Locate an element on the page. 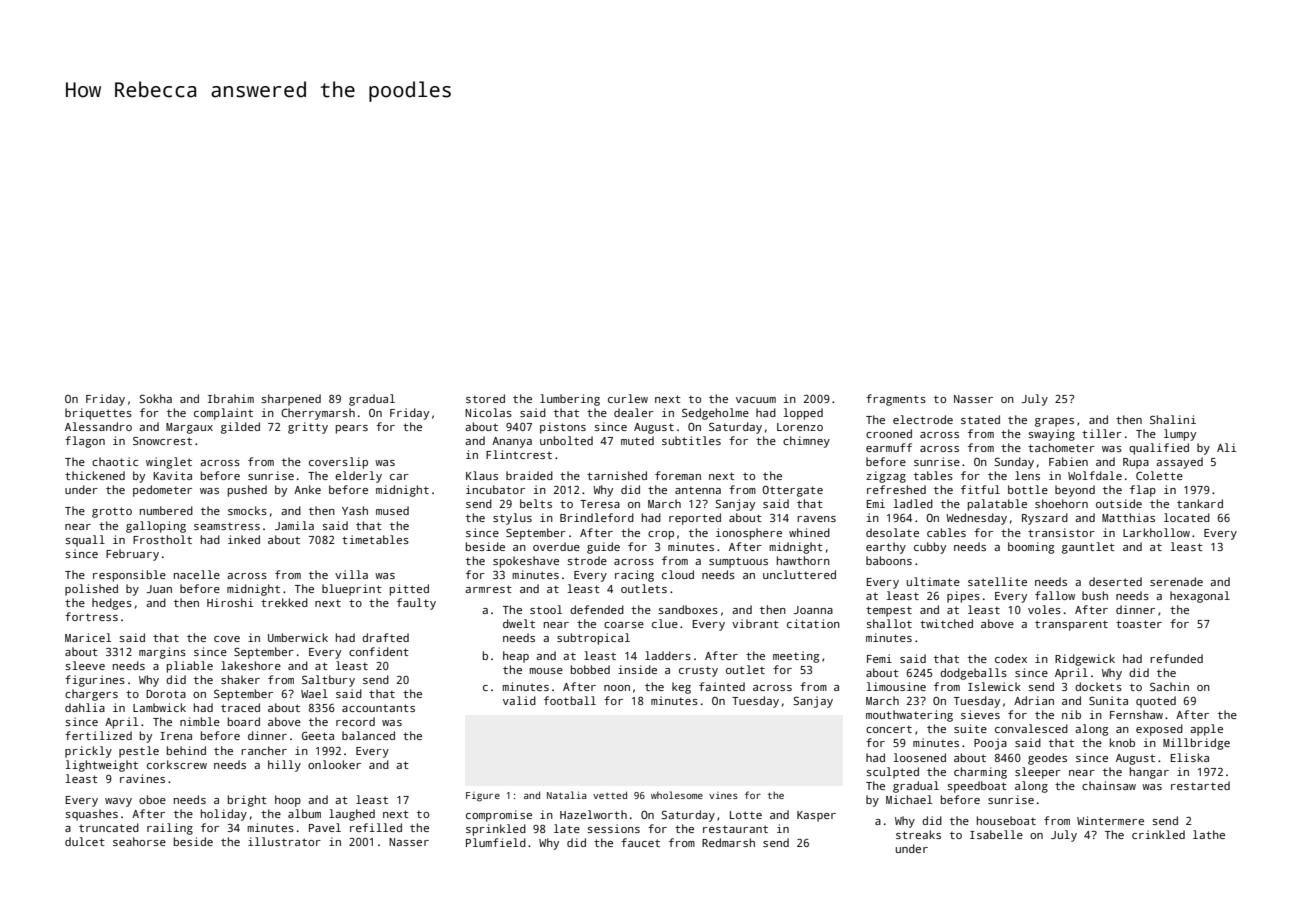 The height and width of the document is (924, 1308). grotto is located at coordinates (112, 512).
